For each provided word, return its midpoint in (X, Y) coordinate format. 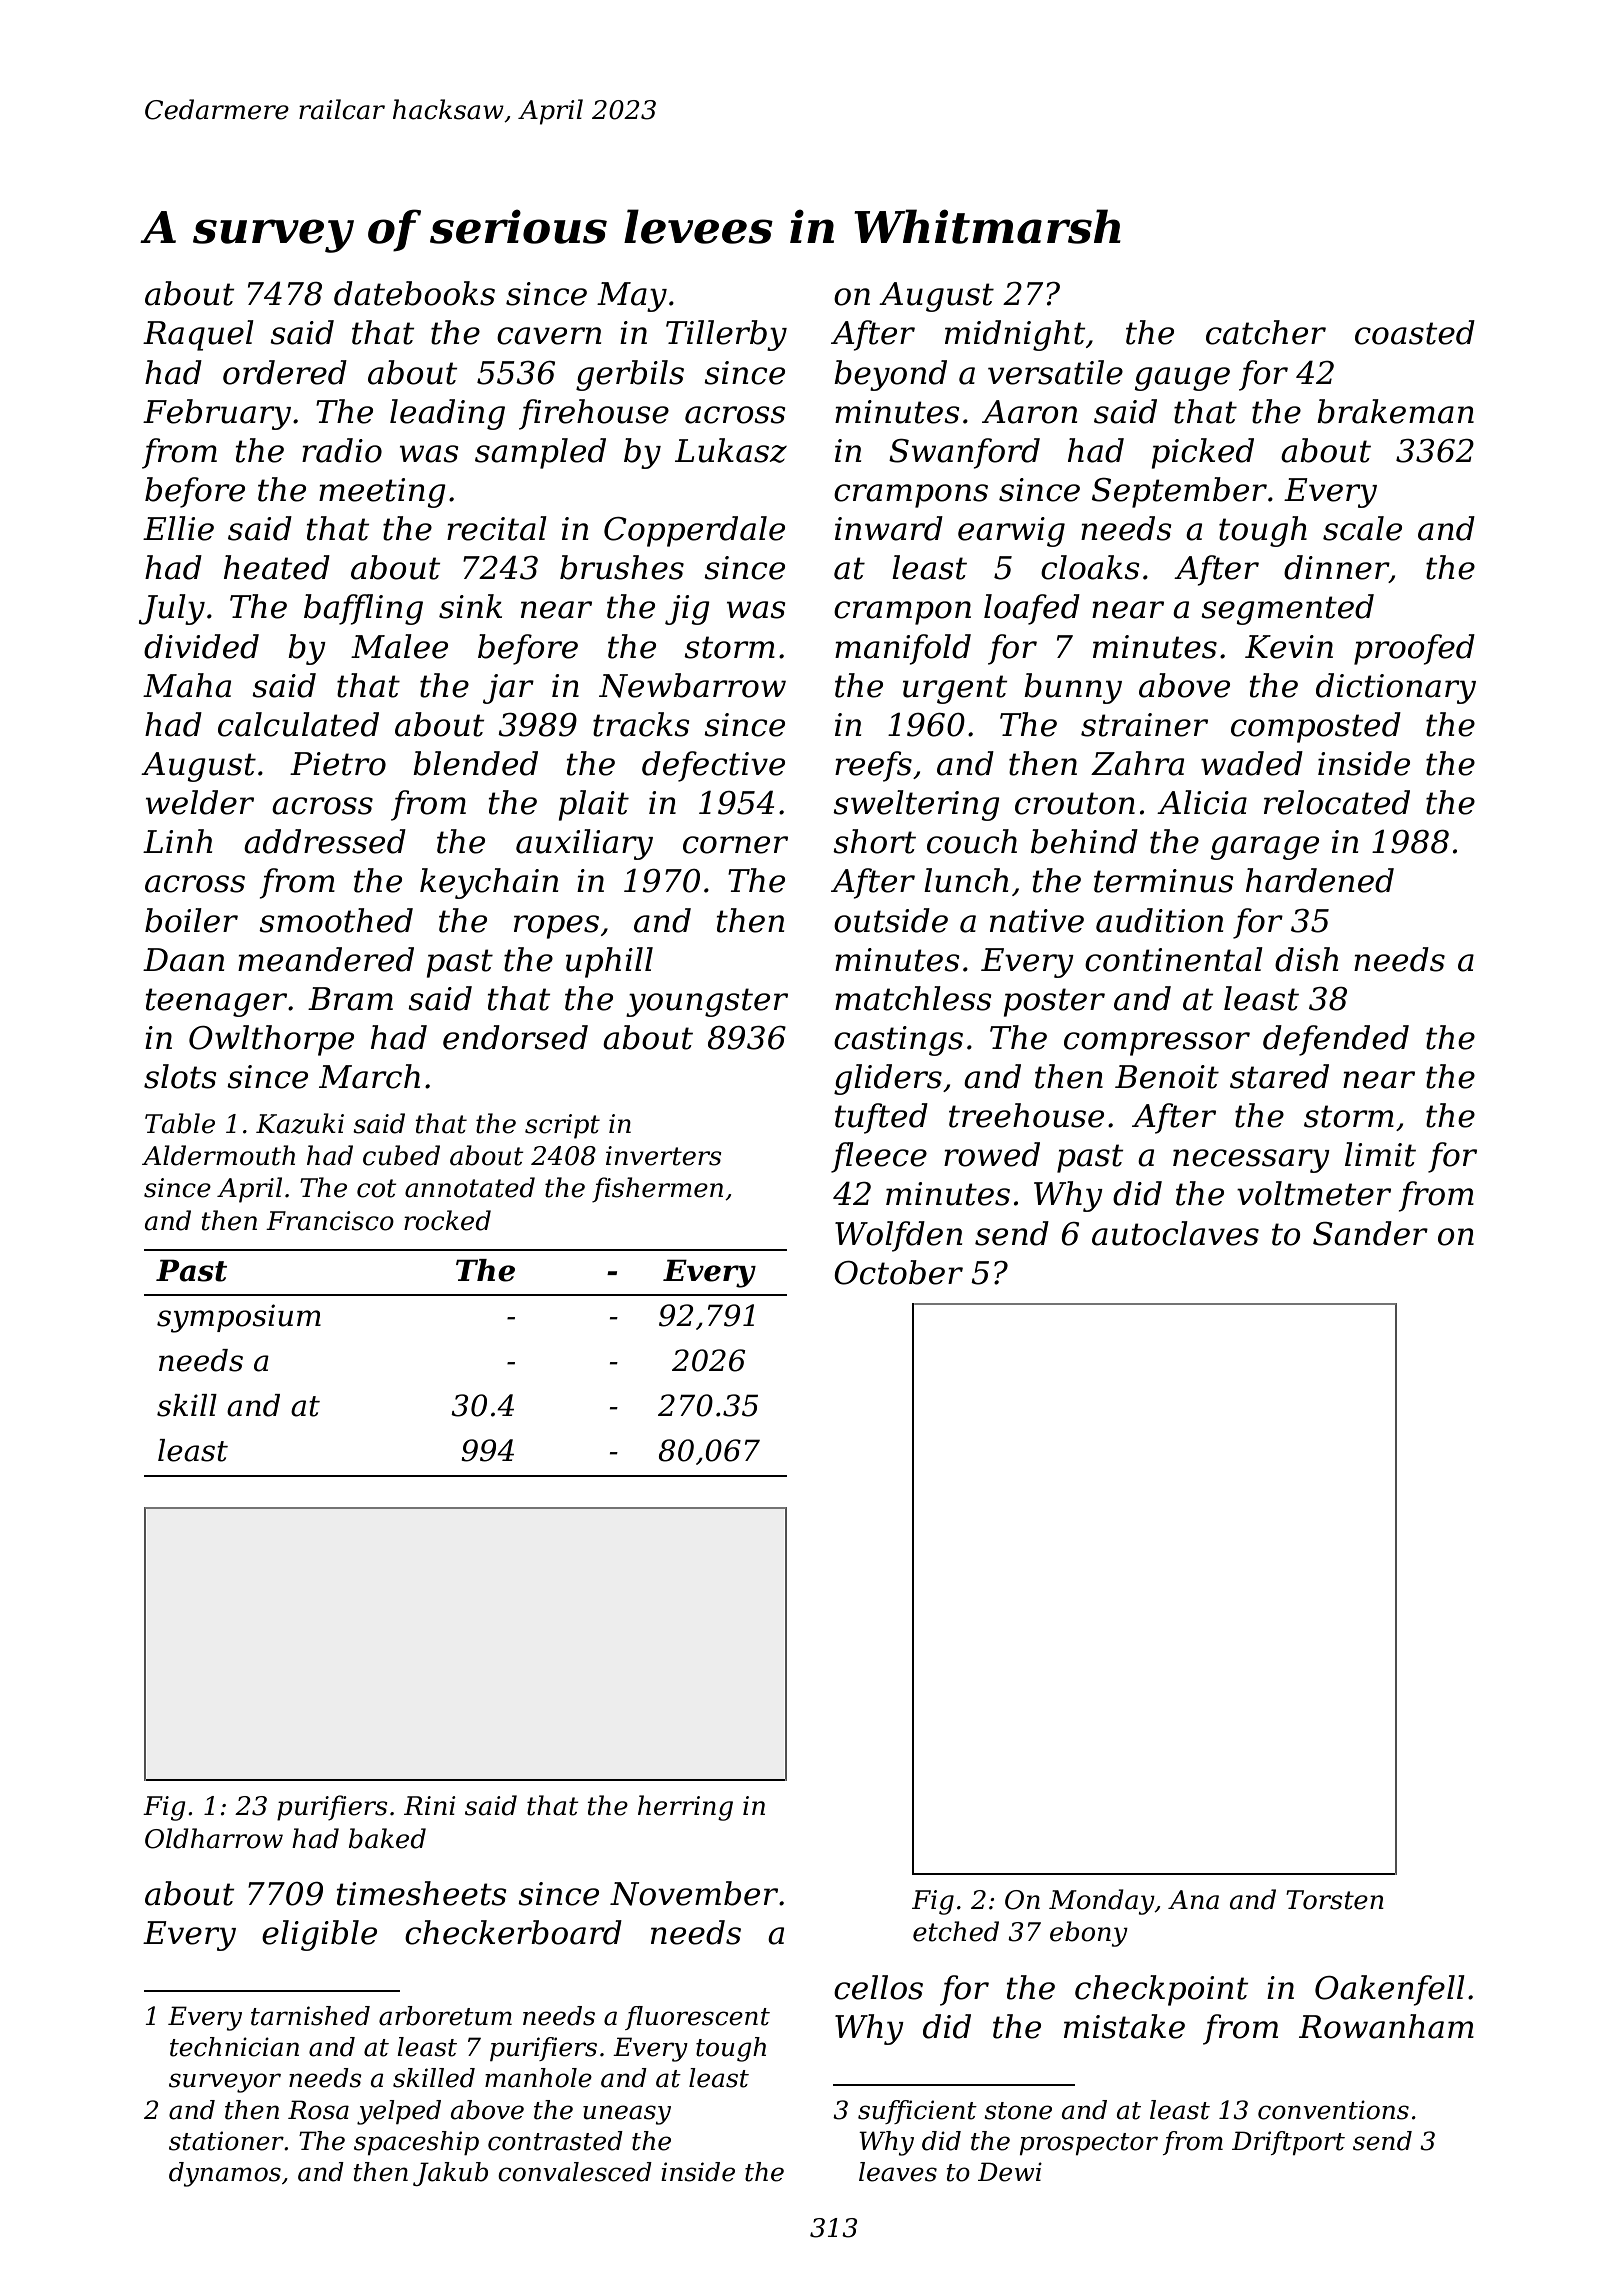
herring (685, 1808)
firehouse (594, 414)
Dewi (1010, 2172)
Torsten (1335, 1900)
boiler (191, 920)
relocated (1337, 802)
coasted (1415, 332)
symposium (239, 1318)
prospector (1089, 2144)
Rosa (318, 2110)
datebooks (414, 293)
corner (735, 845)
